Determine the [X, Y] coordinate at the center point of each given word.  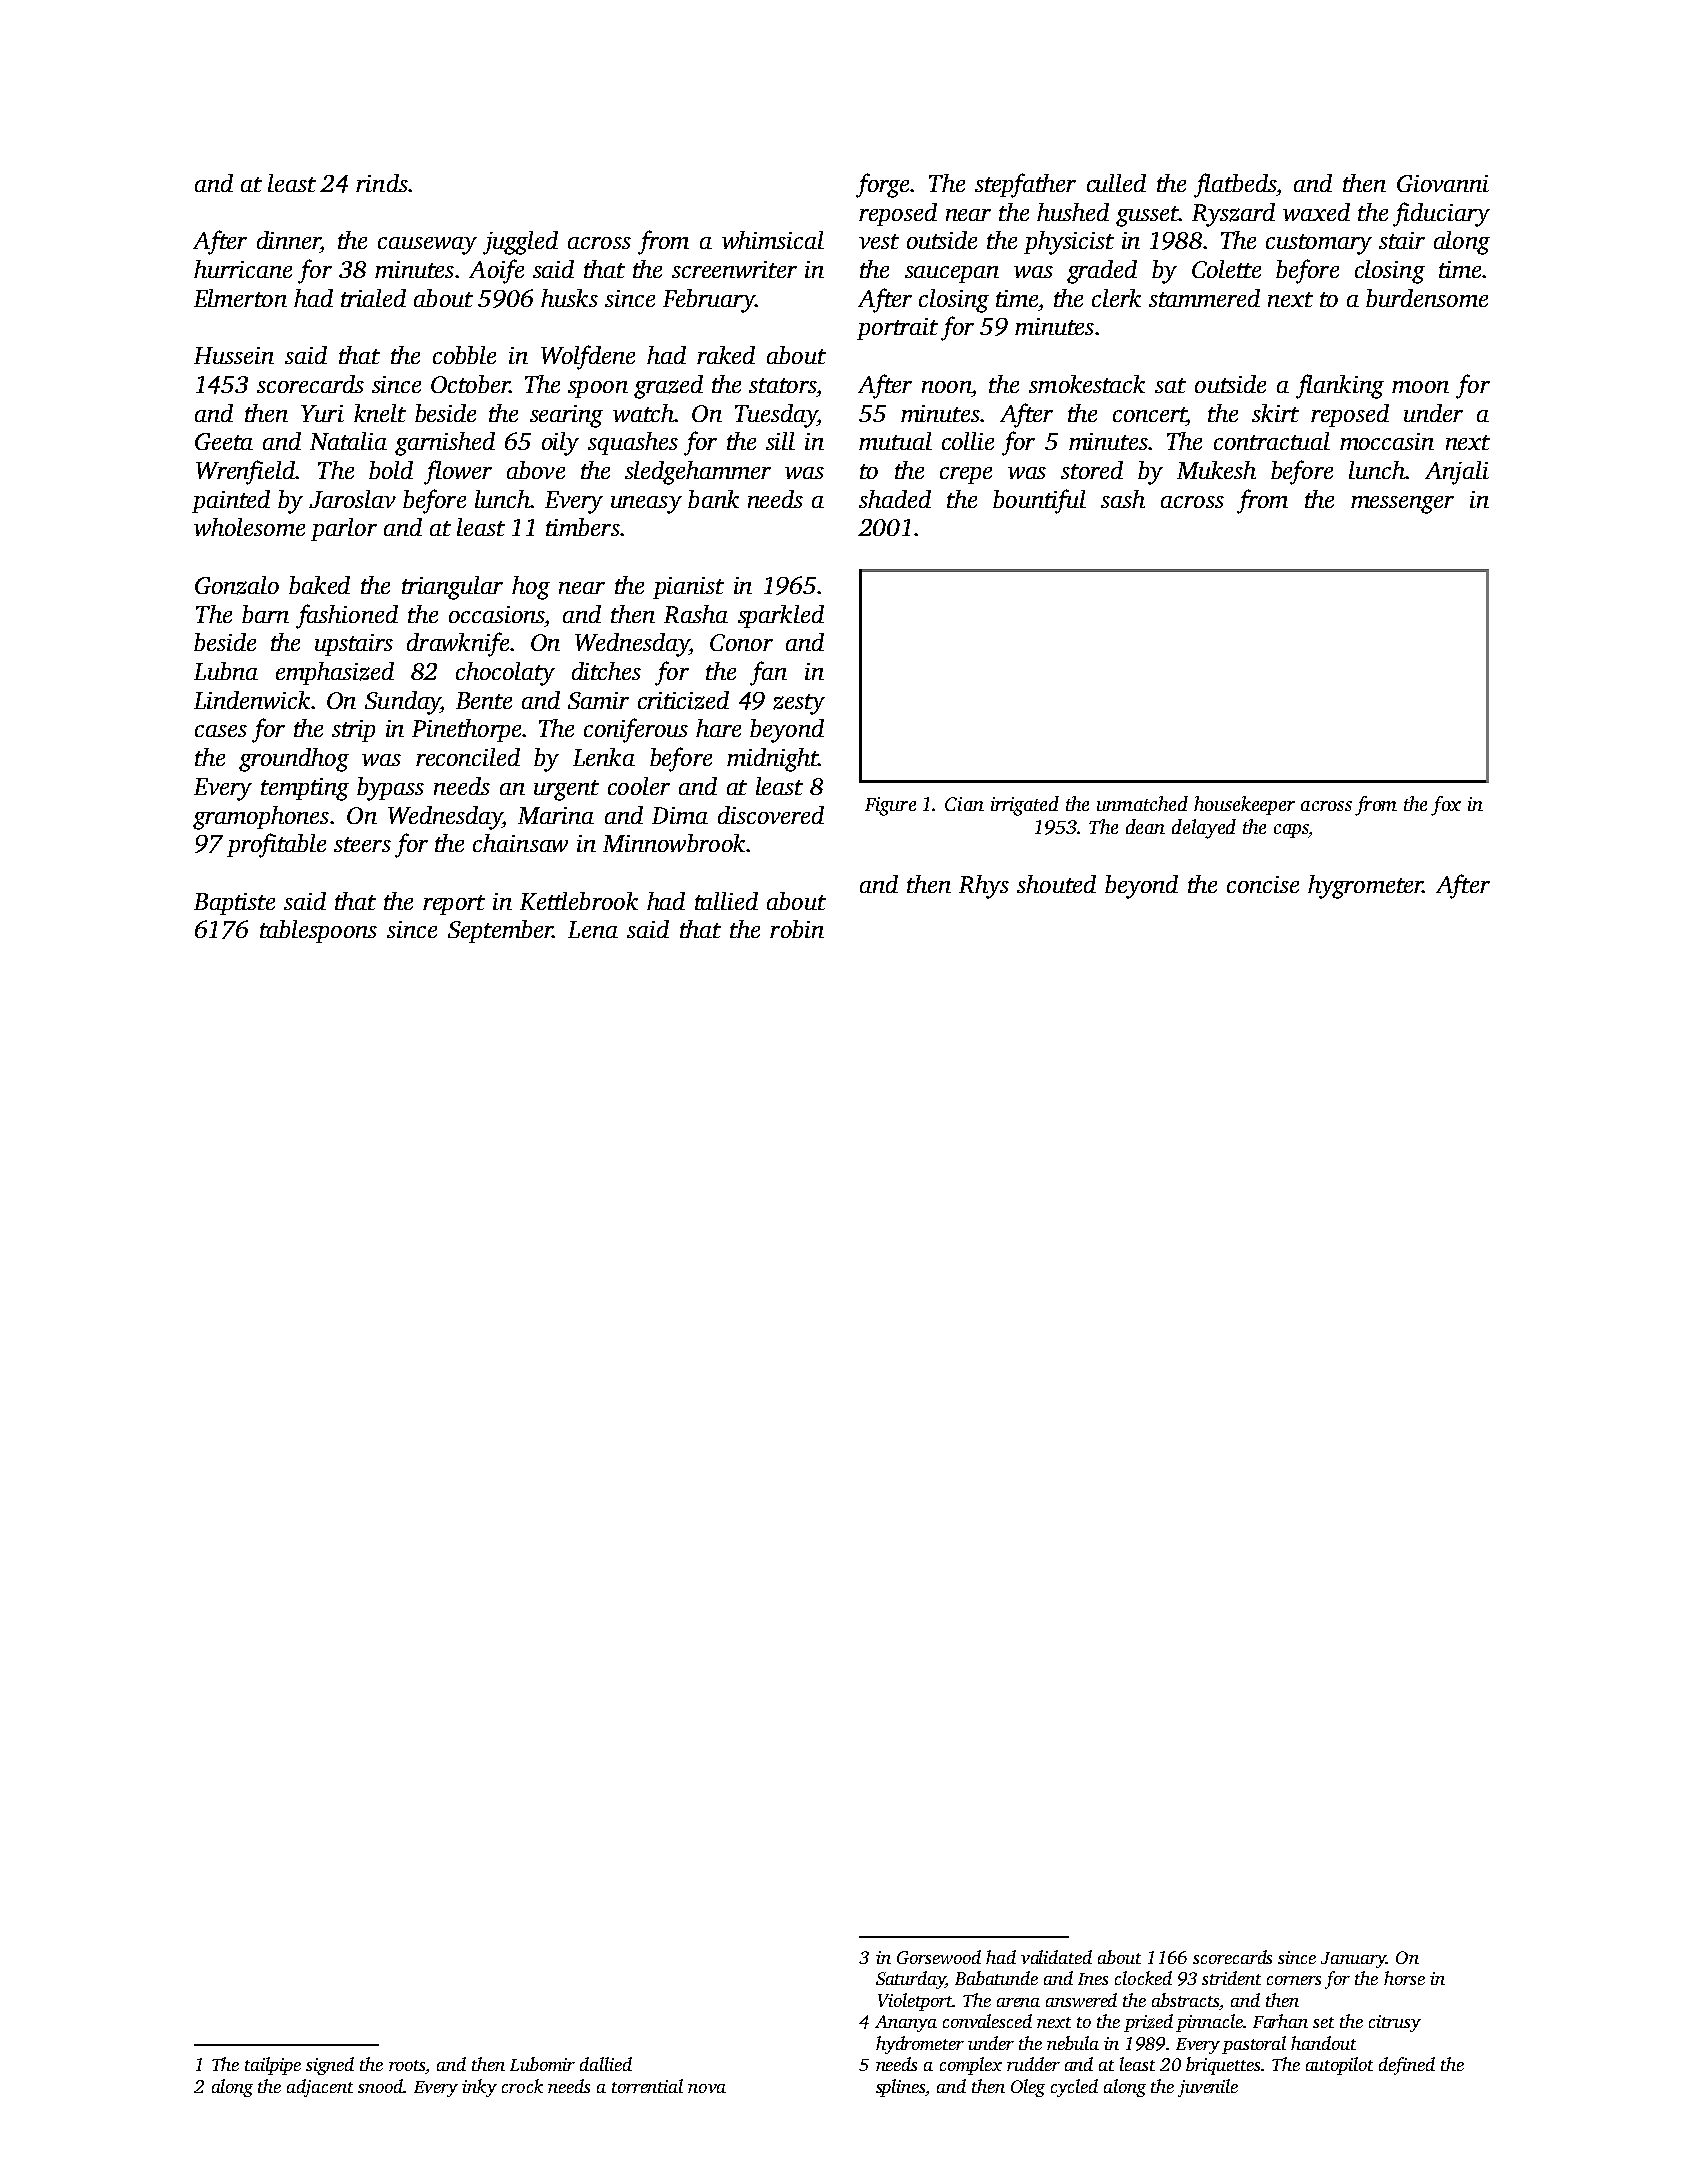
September [500, 931]
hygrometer [1365, 887]
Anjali [1457, 473]
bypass [390, 789]
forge [882, 185]
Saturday [910, 1980]
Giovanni [1443, 183]
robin [797, 929]
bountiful [1039, 501]
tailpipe [273, 2066]
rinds [382, 183]
